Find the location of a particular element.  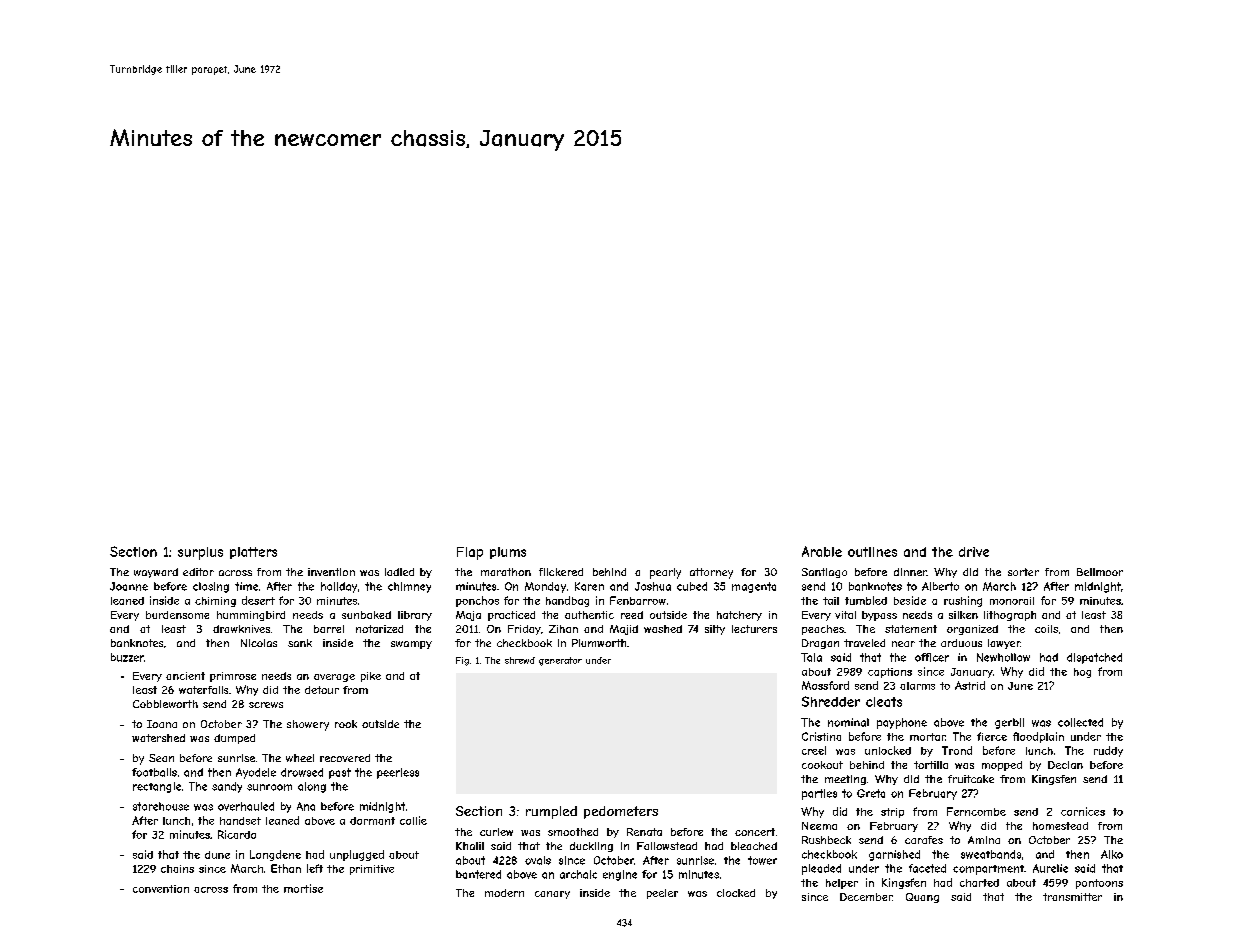

drive is located at coordinates (974, 552).
